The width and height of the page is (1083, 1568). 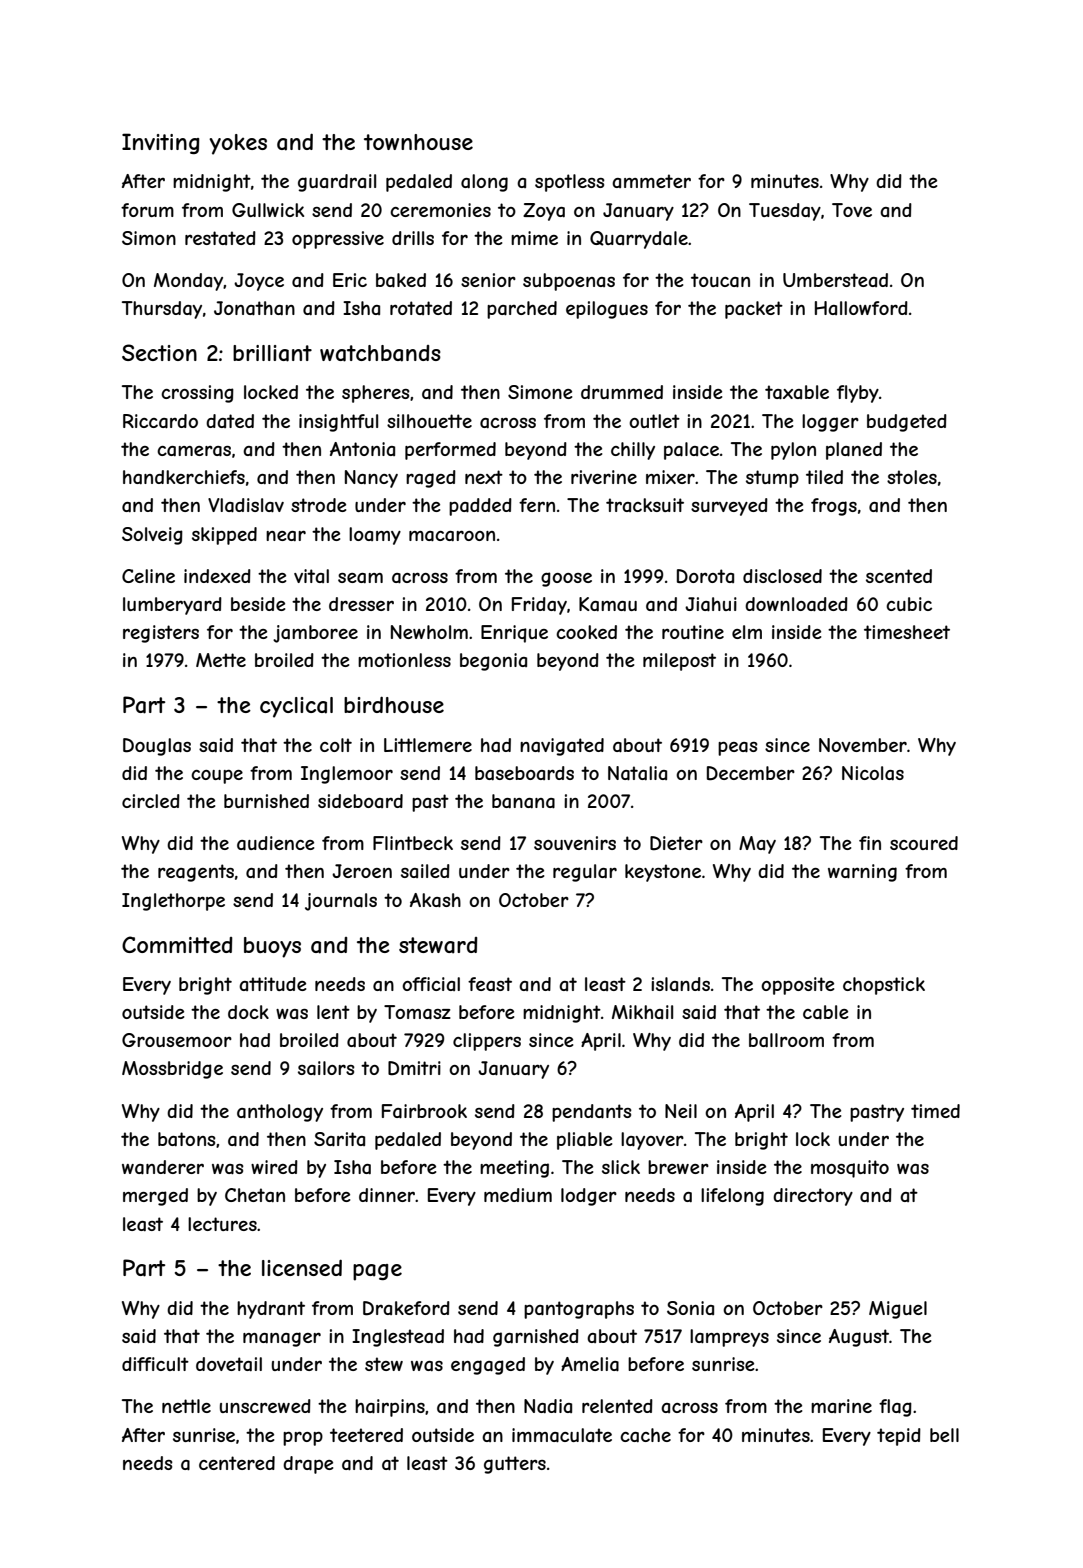 What do you see at coordinates (852, 210) in the page?
I see `Tove` at bounding box center [852, 210].
